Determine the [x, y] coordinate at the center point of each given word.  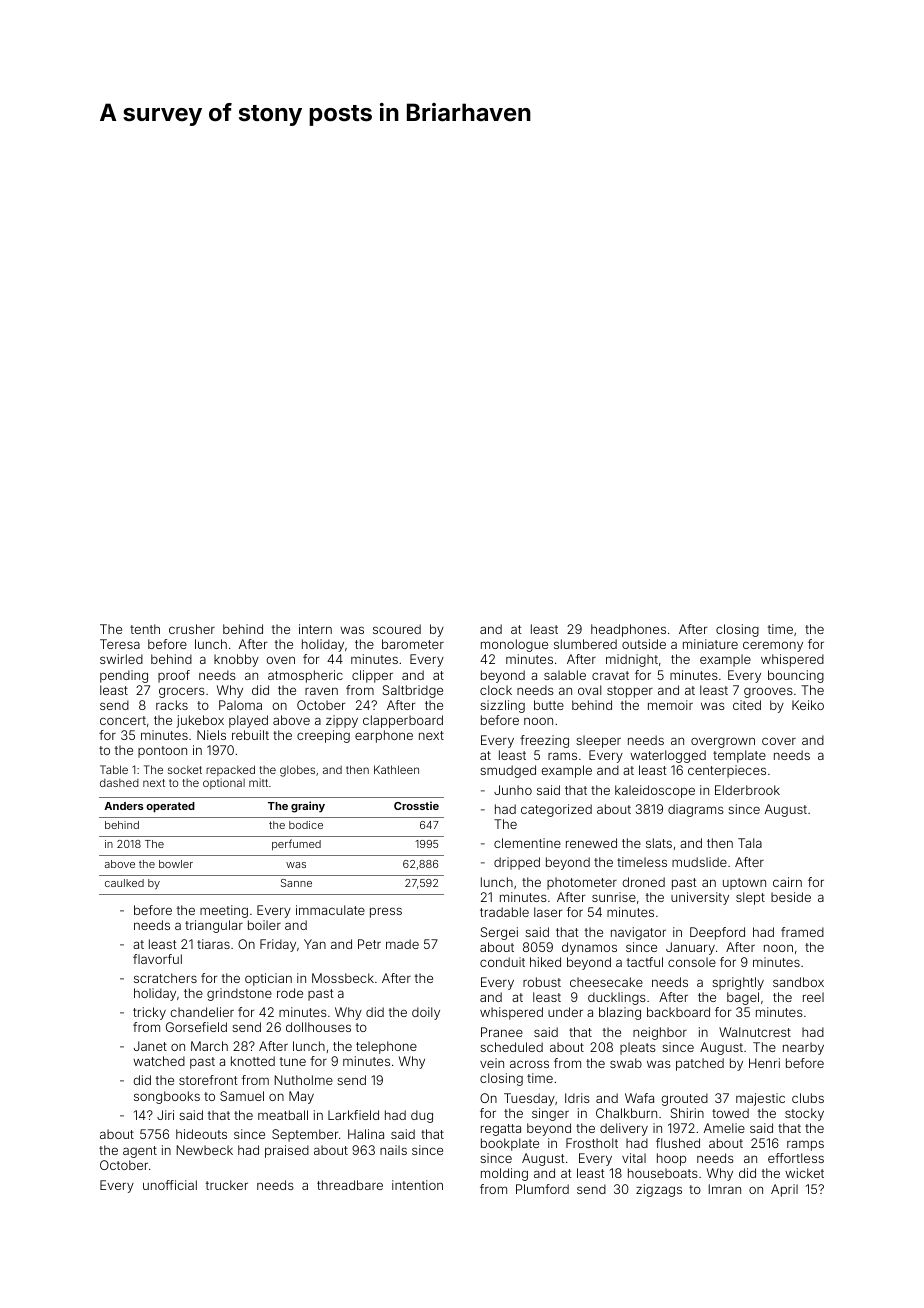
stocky [804, 1114]
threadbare [350, 1185]
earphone [384, 736]
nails [393, 1150]
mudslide [699, 862]
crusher [192, 629]
